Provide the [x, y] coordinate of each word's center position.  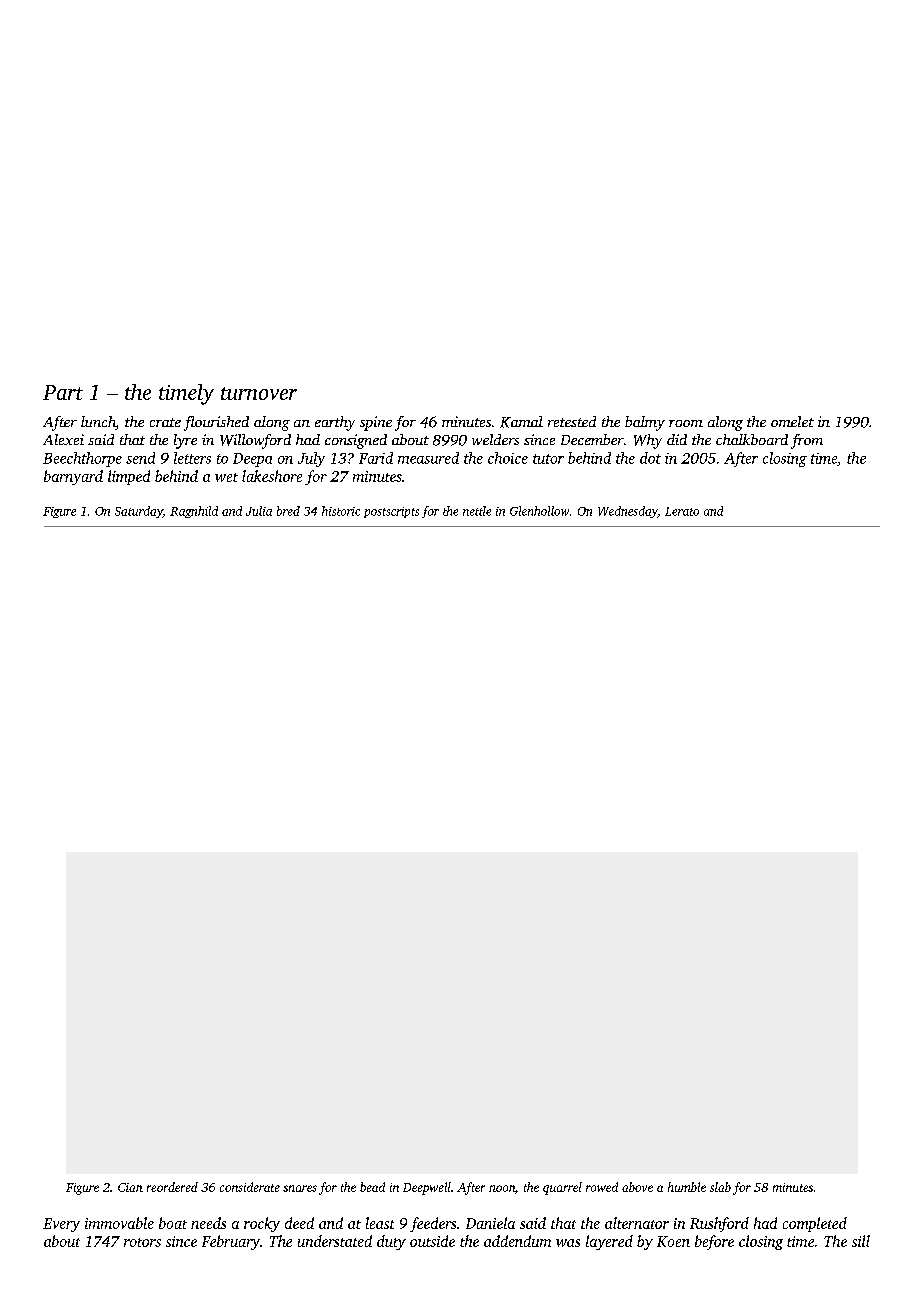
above [637, 1187]
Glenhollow [539, 511]
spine [376, 423]
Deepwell [427, 1188]
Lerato [682, 511]
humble [687, 1187]
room [686, 423]
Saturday [139, 512]
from [807, 441]
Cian [130, 1187]
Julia [259, 511]
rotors [142, 1242]
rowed [602, 1187]
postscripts [391, 512]
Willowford [255, 441]
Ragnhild [194, 512]
